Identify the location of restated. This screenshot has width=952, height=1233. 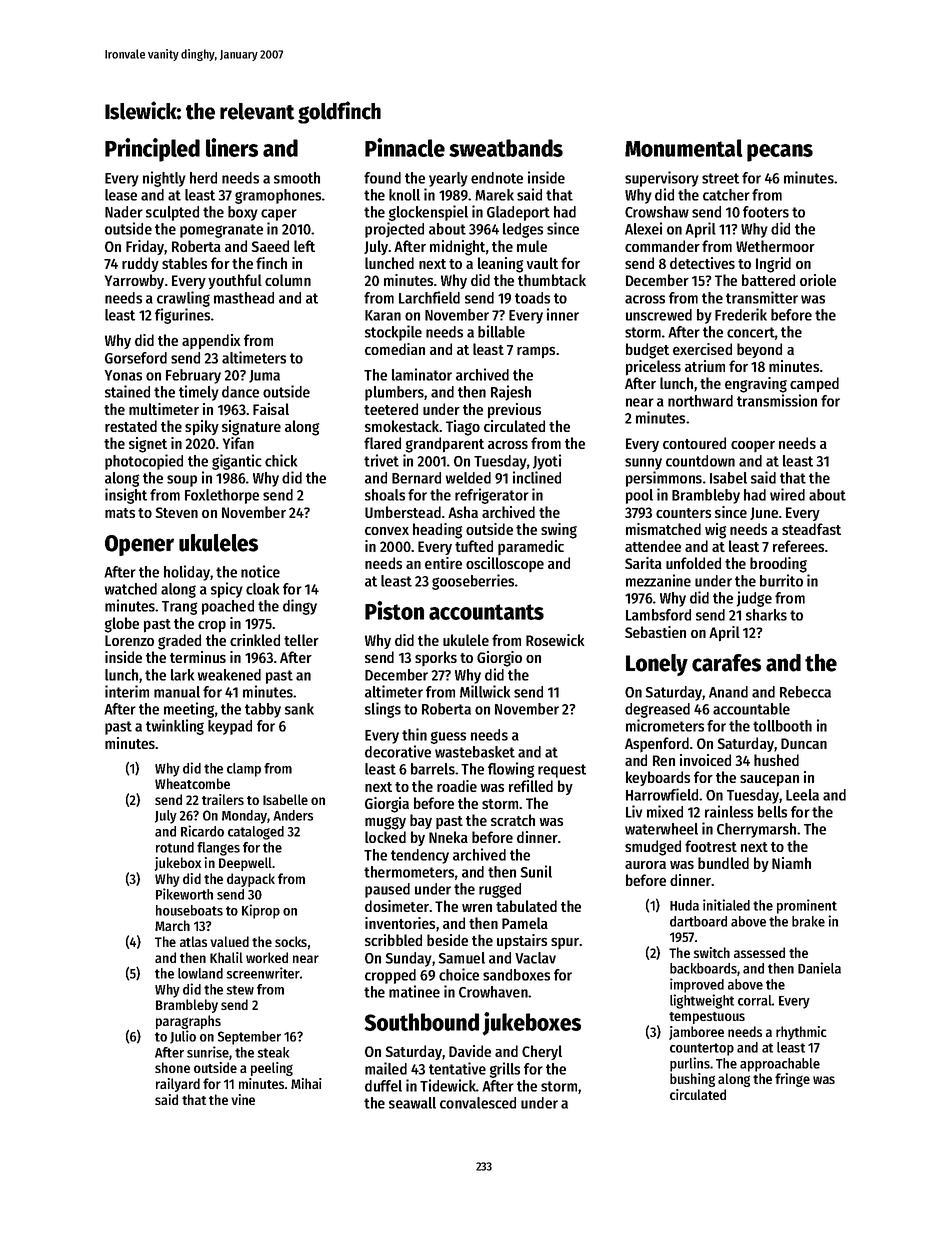
(131, 426).
